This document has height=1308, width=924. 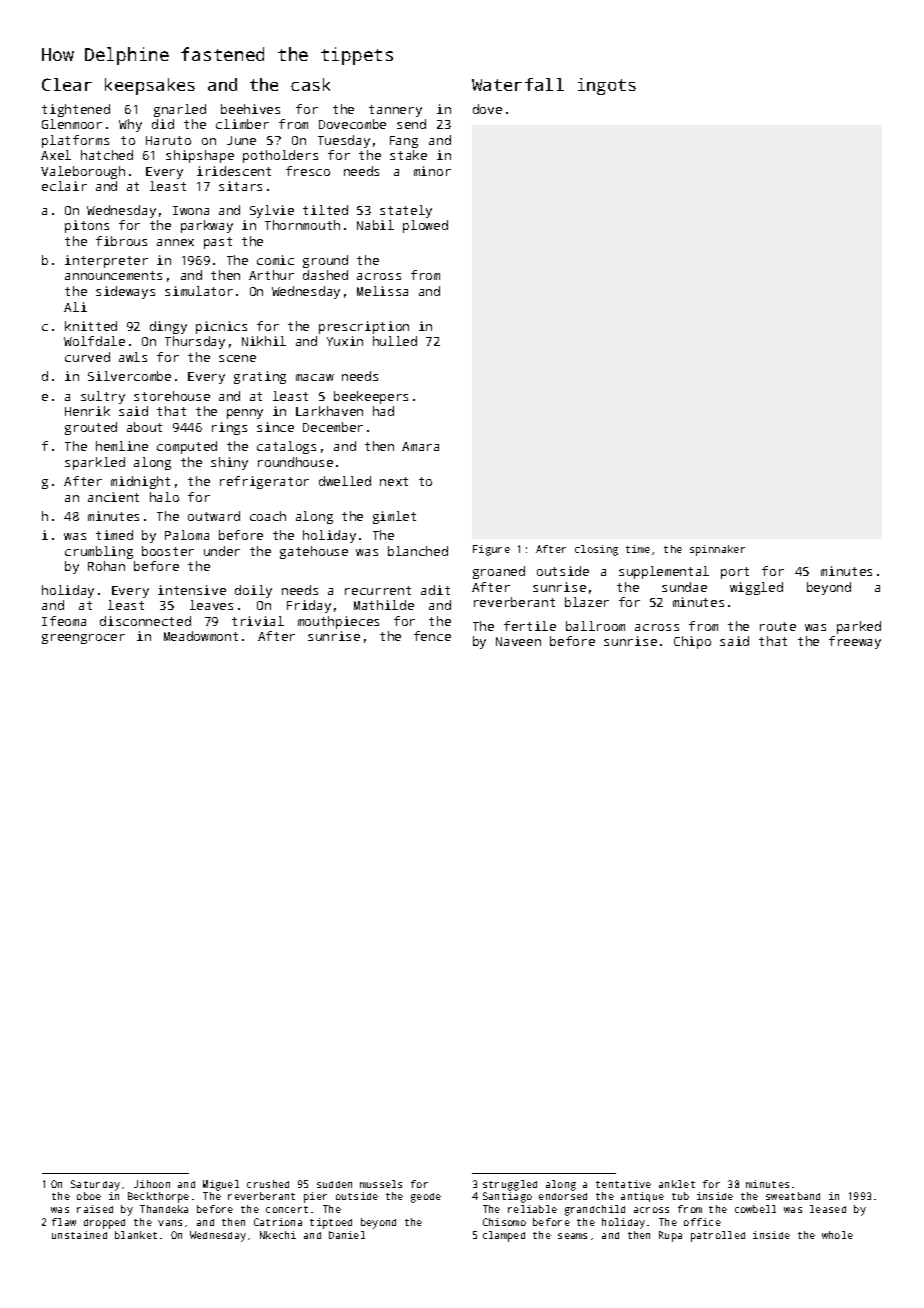 I want to click on freeway, so click(x=855, y=642).
